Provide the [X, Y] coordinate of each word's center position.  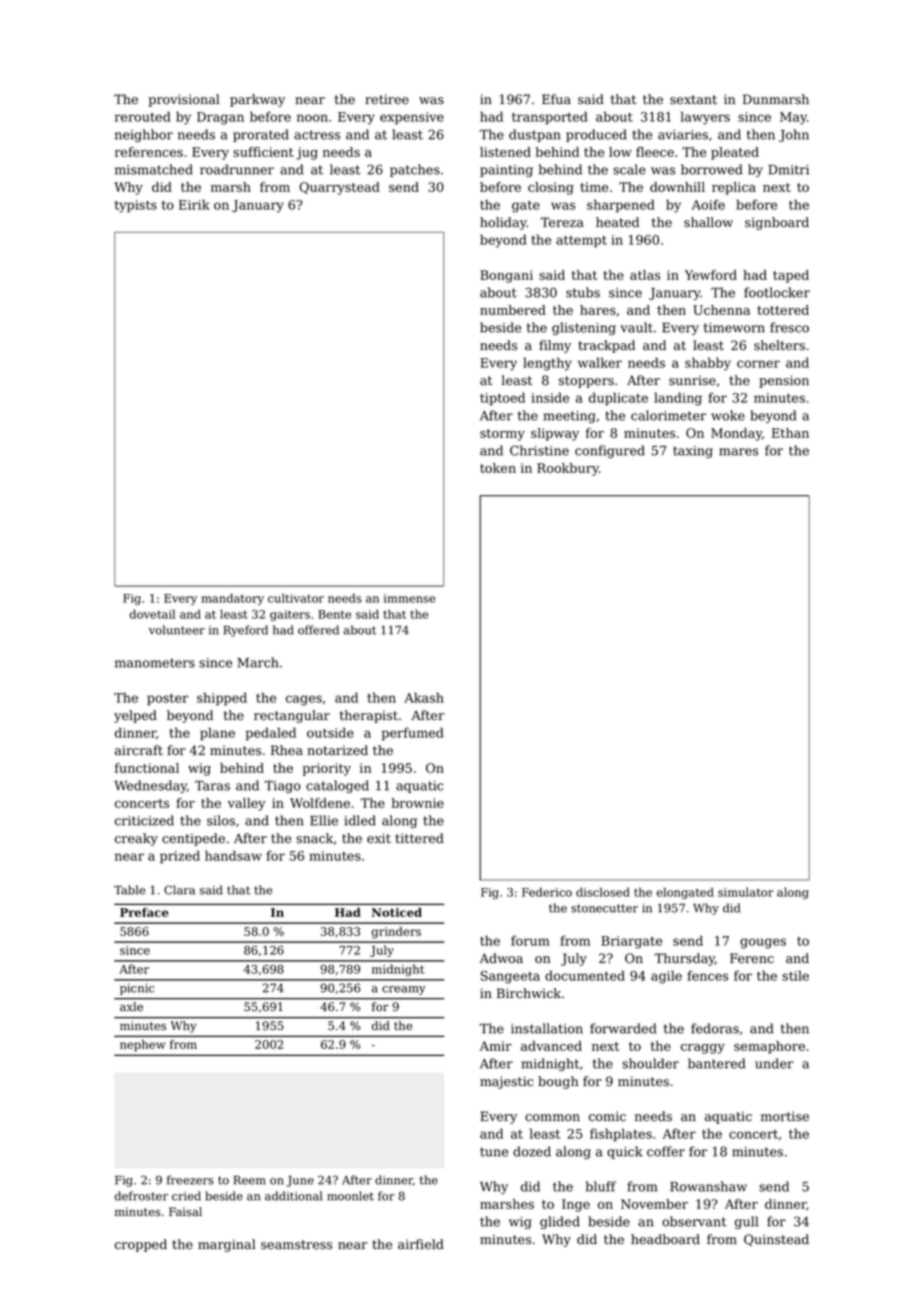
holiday [503, 223]
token [498, 468]
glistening [584, 328]
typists [136, 206]
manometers [155, 663]
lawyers [705, 118]
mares [738, 452]
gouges [763, 943]
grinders [396, 933]
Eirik [194, 204]
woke [728, 415]
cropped [141, 1245]
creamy [404, 990]
